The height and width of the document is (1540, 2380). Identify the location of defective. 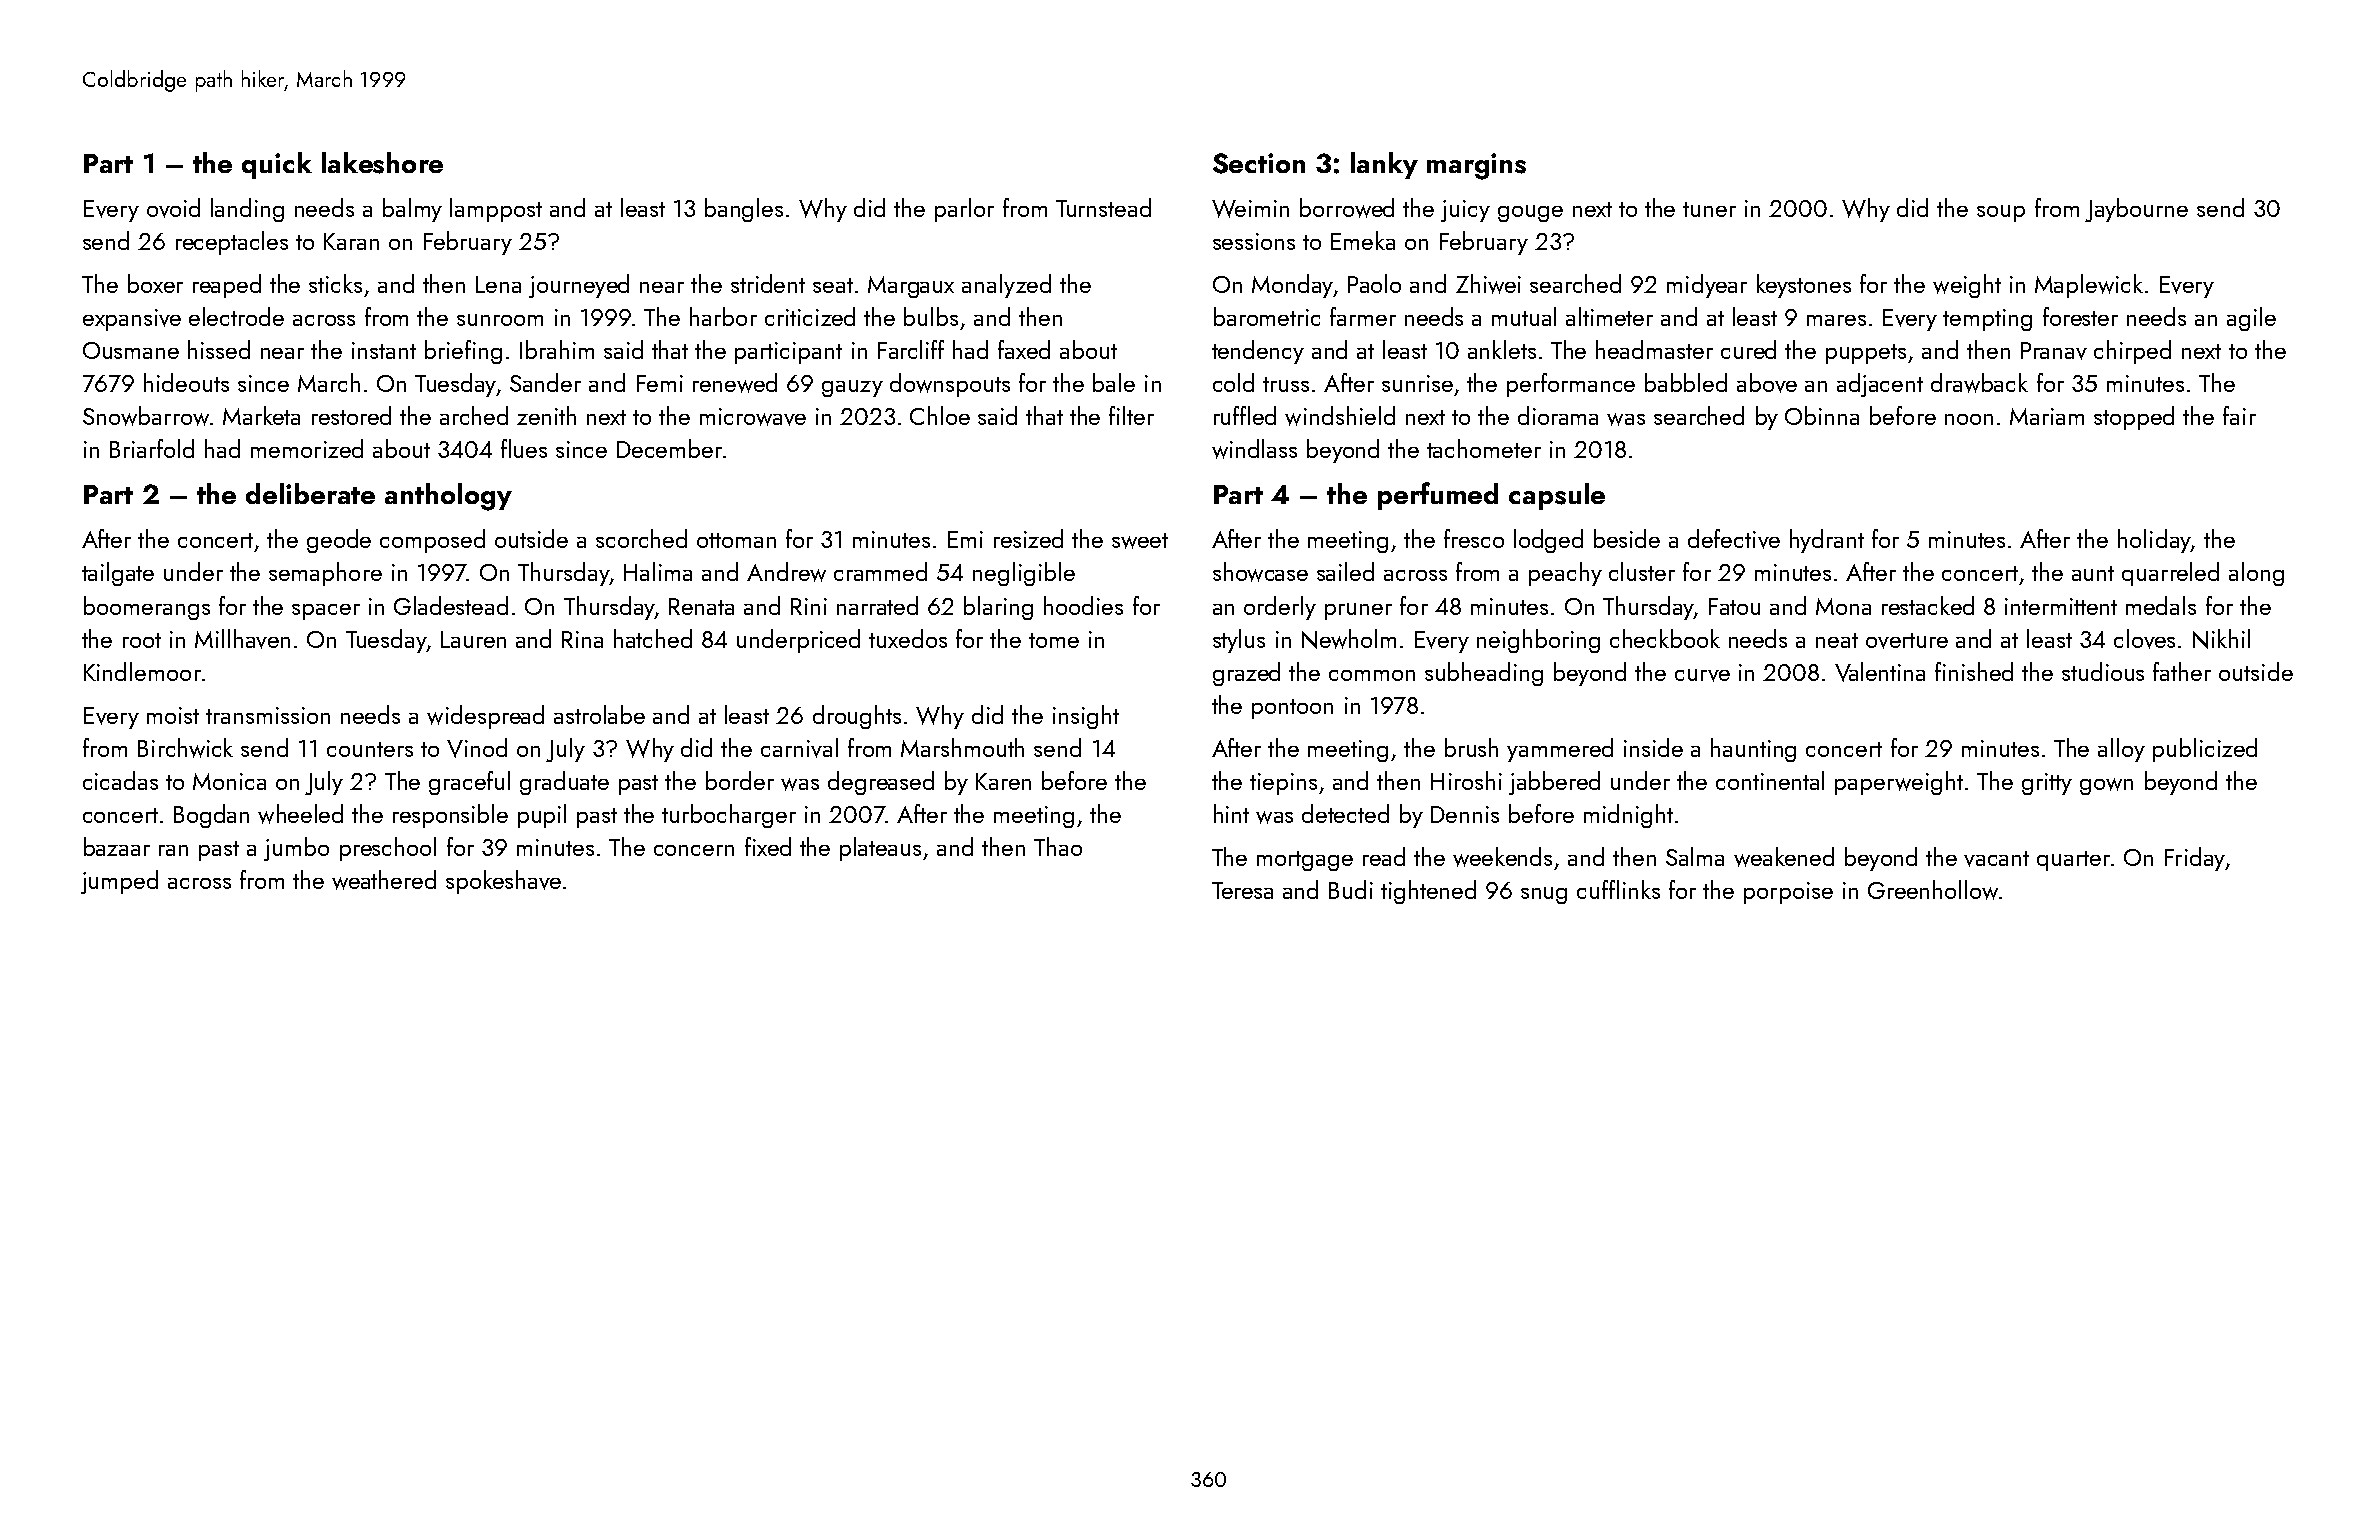
(1734, 539).
